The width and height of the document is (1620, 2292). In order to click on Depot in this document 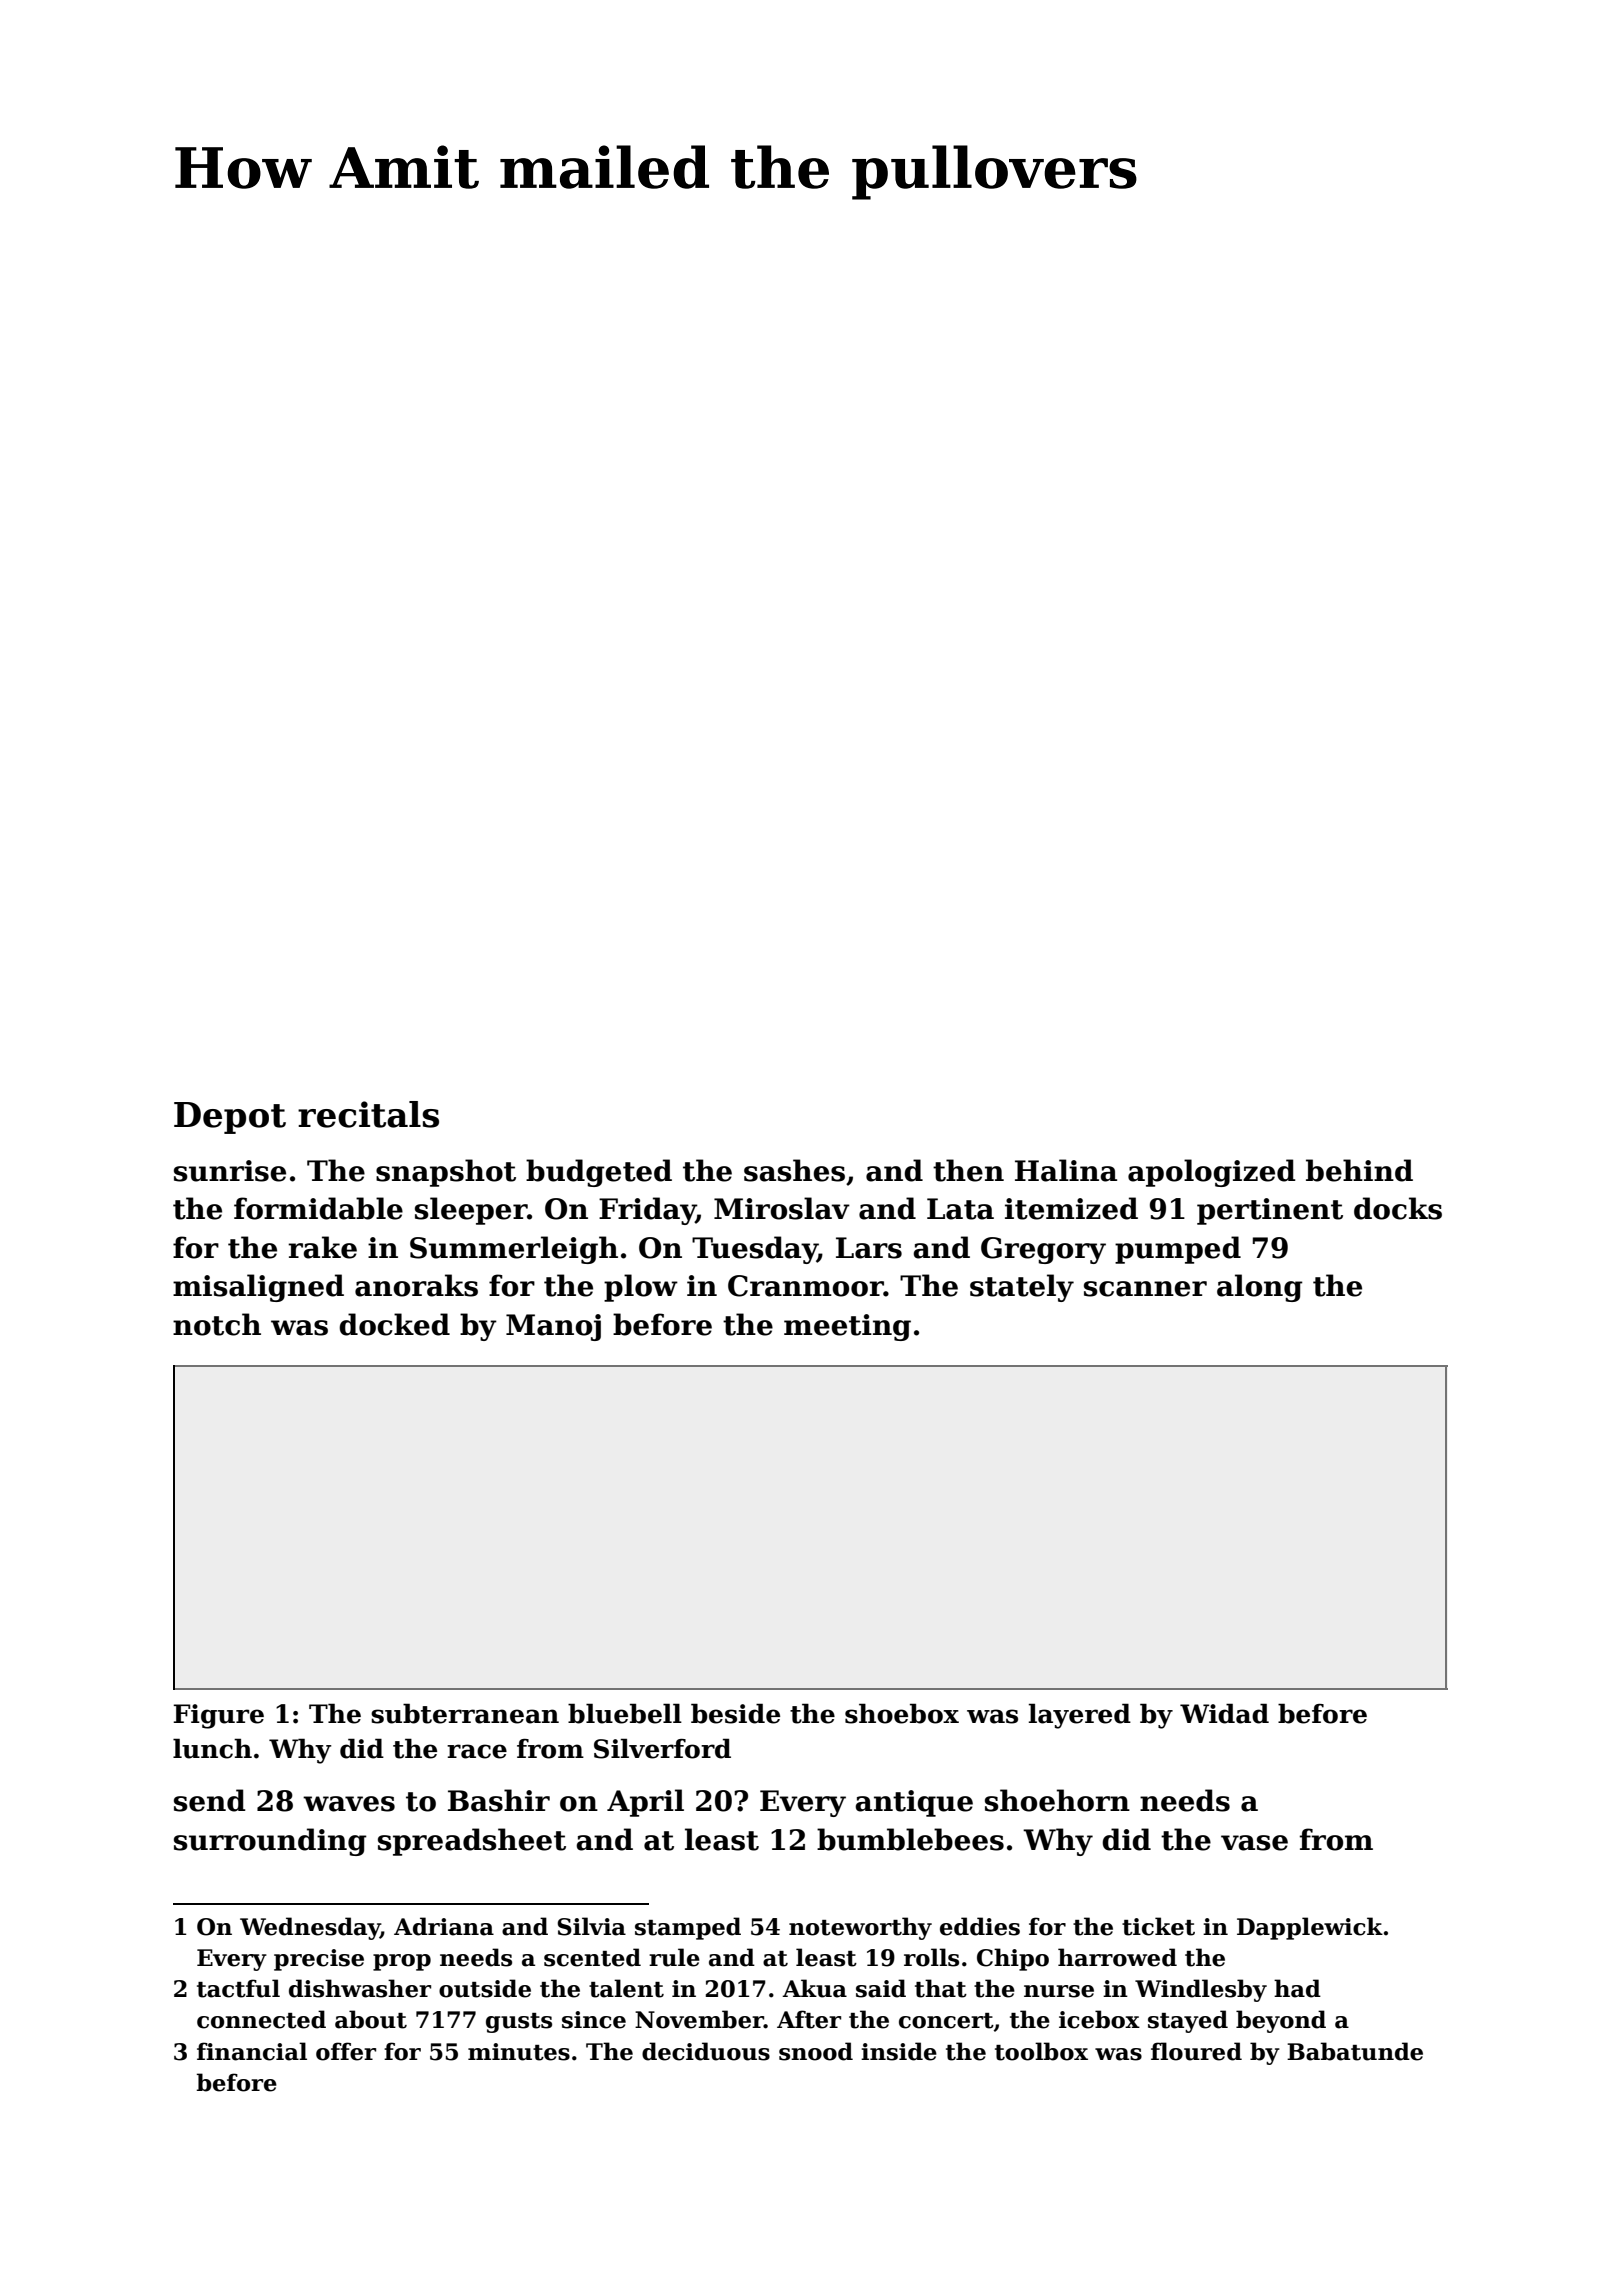, I will do `click(230, 1118)`.
